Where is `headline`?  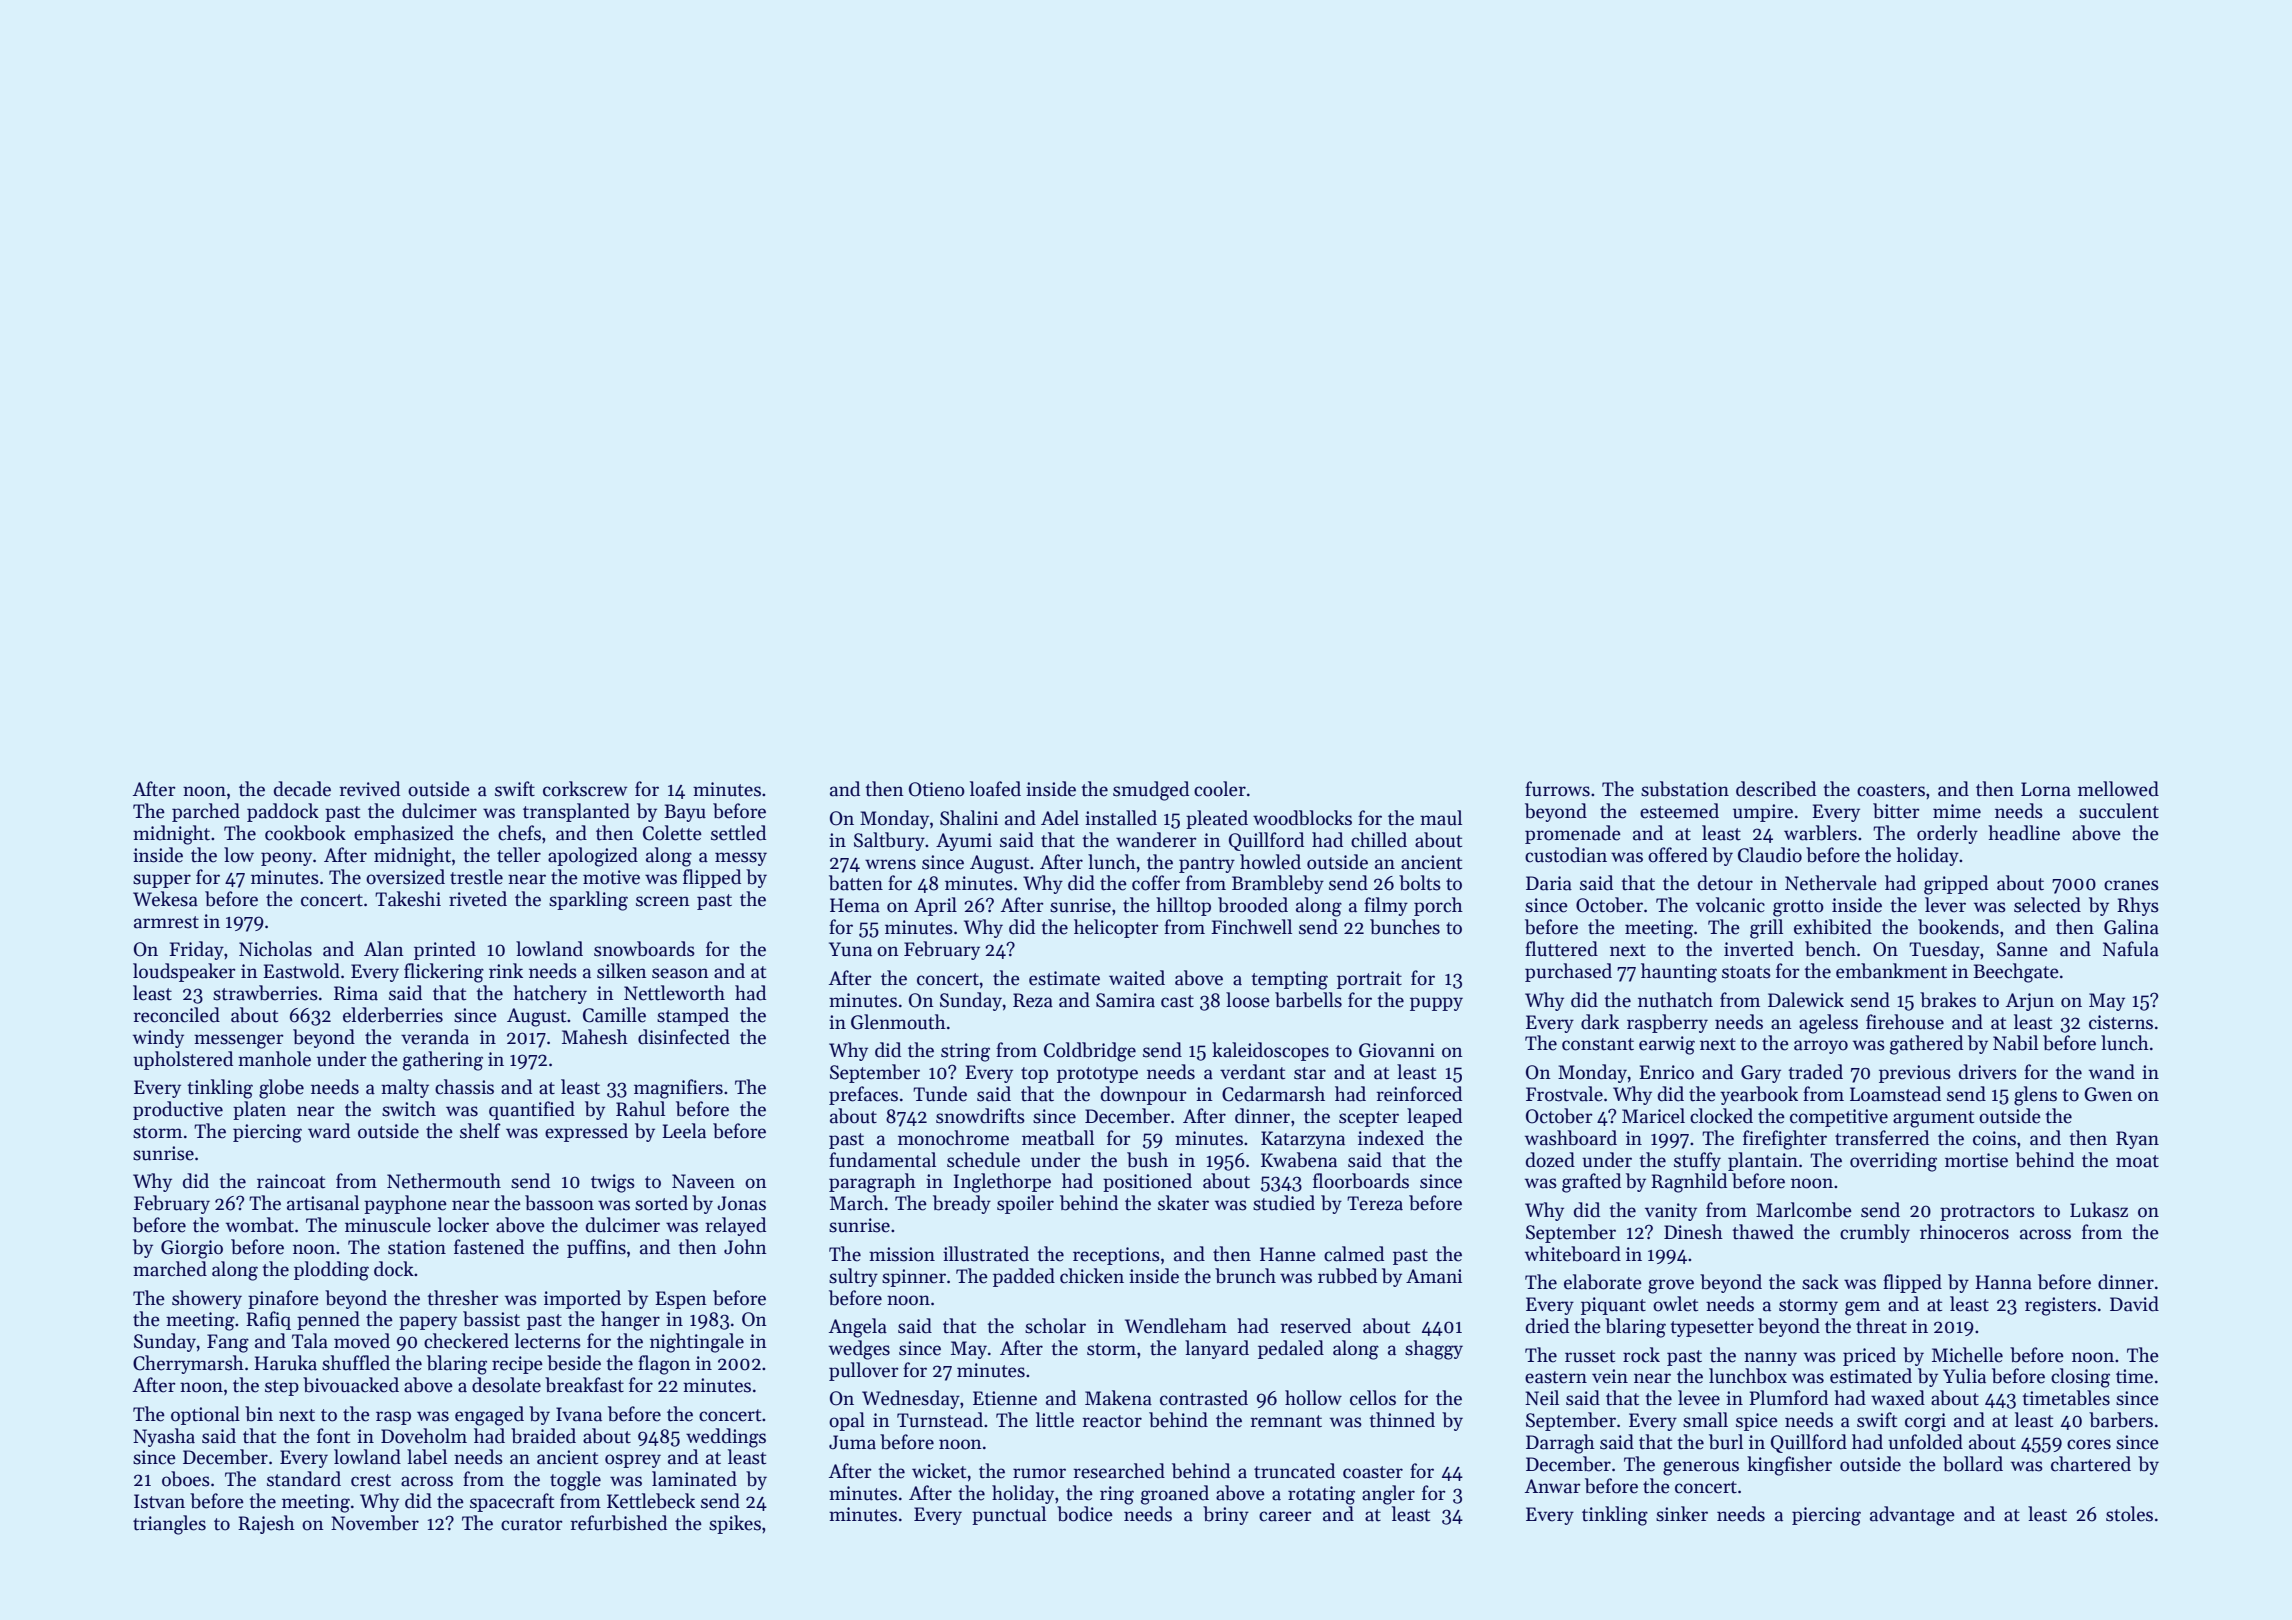 headline is located at coordinates (2024, 833).
